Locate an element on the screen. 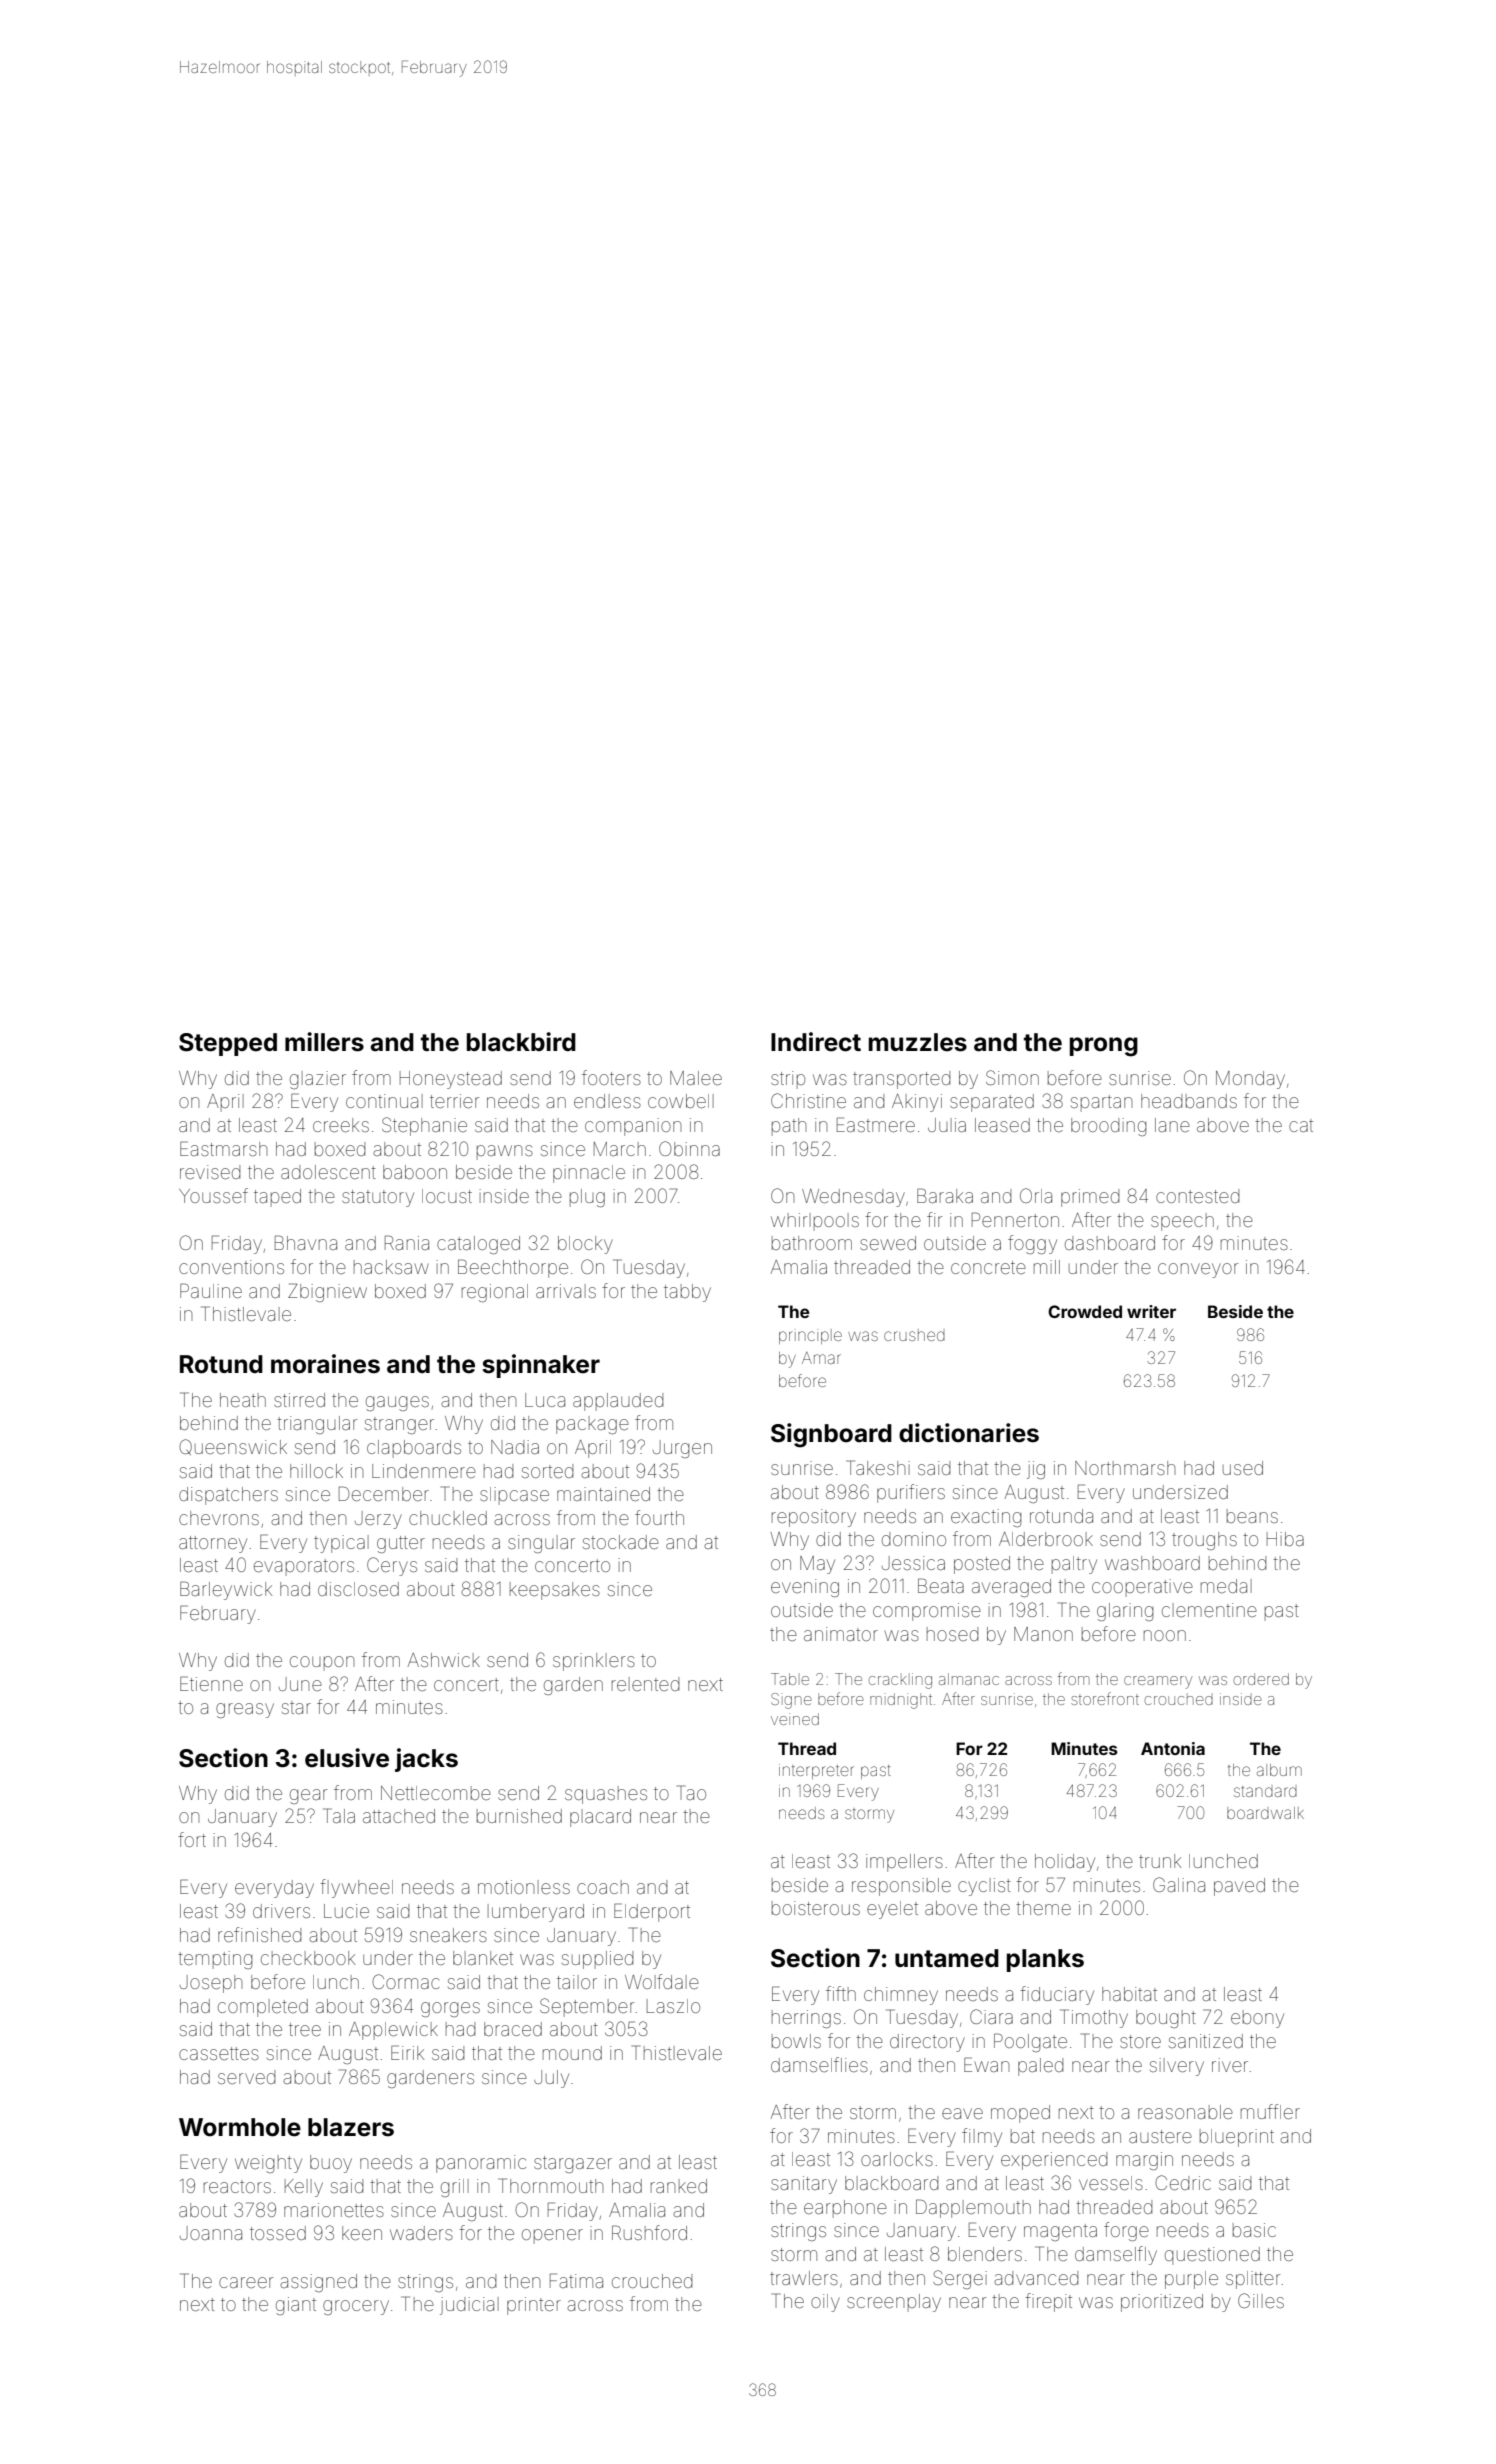 This screenshot has height=2464, width=1496. chevrons is located at coordinates (219, 1518).
